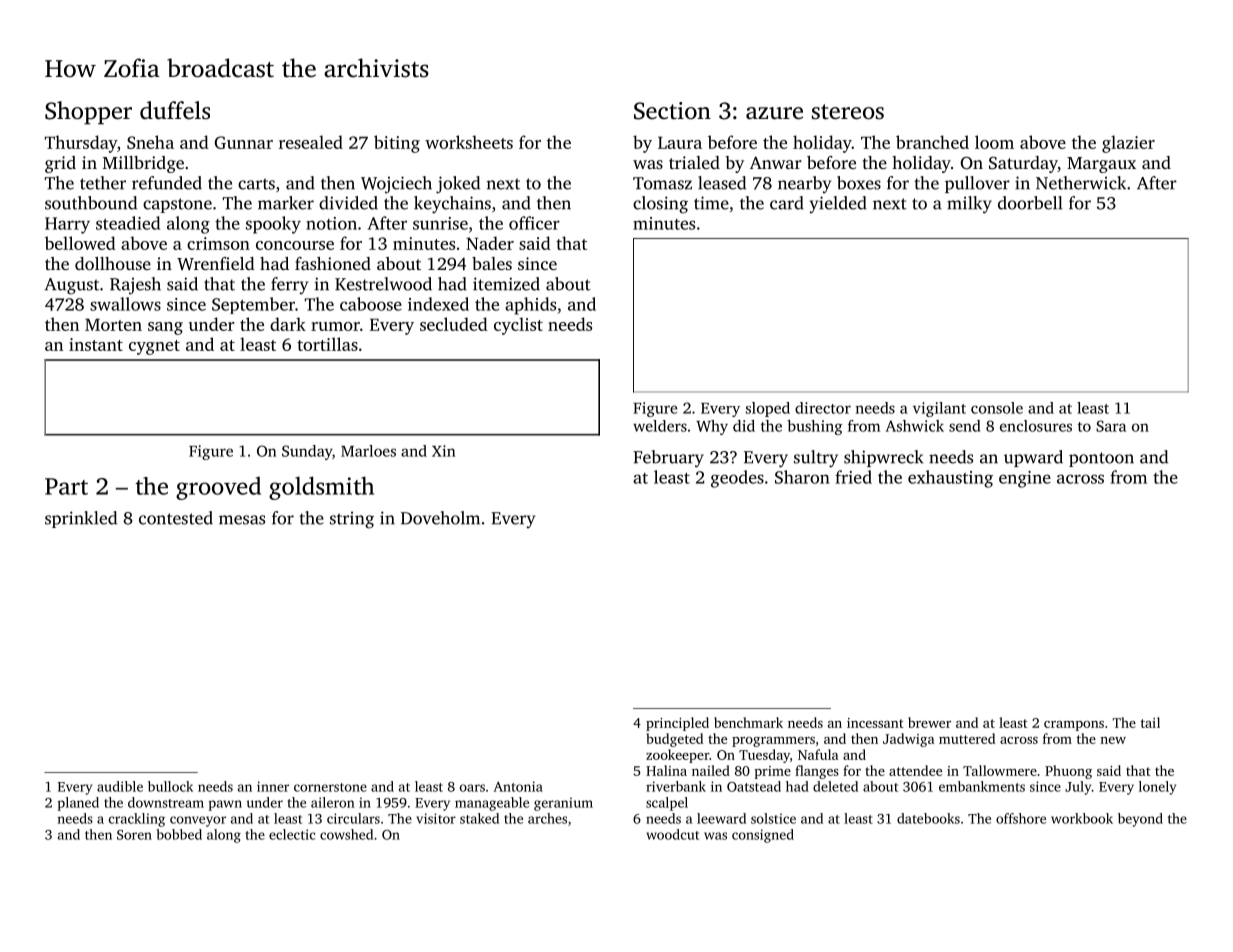 The image size is (1233, 952). I want to click on beyond, so click(1140, 820).
